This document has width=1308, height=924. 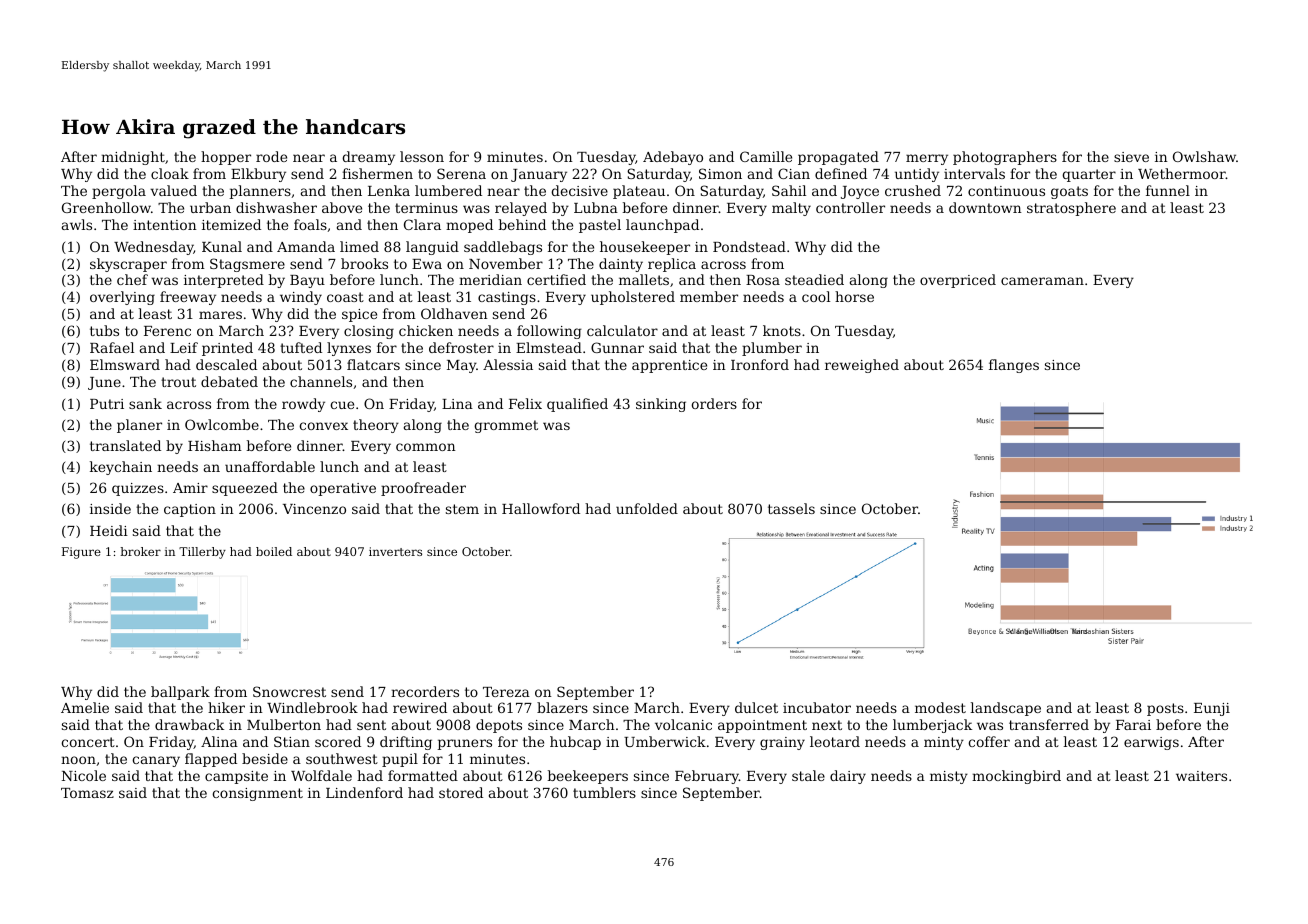 I want to click on Adebayo, so click(x=673, y=158).
